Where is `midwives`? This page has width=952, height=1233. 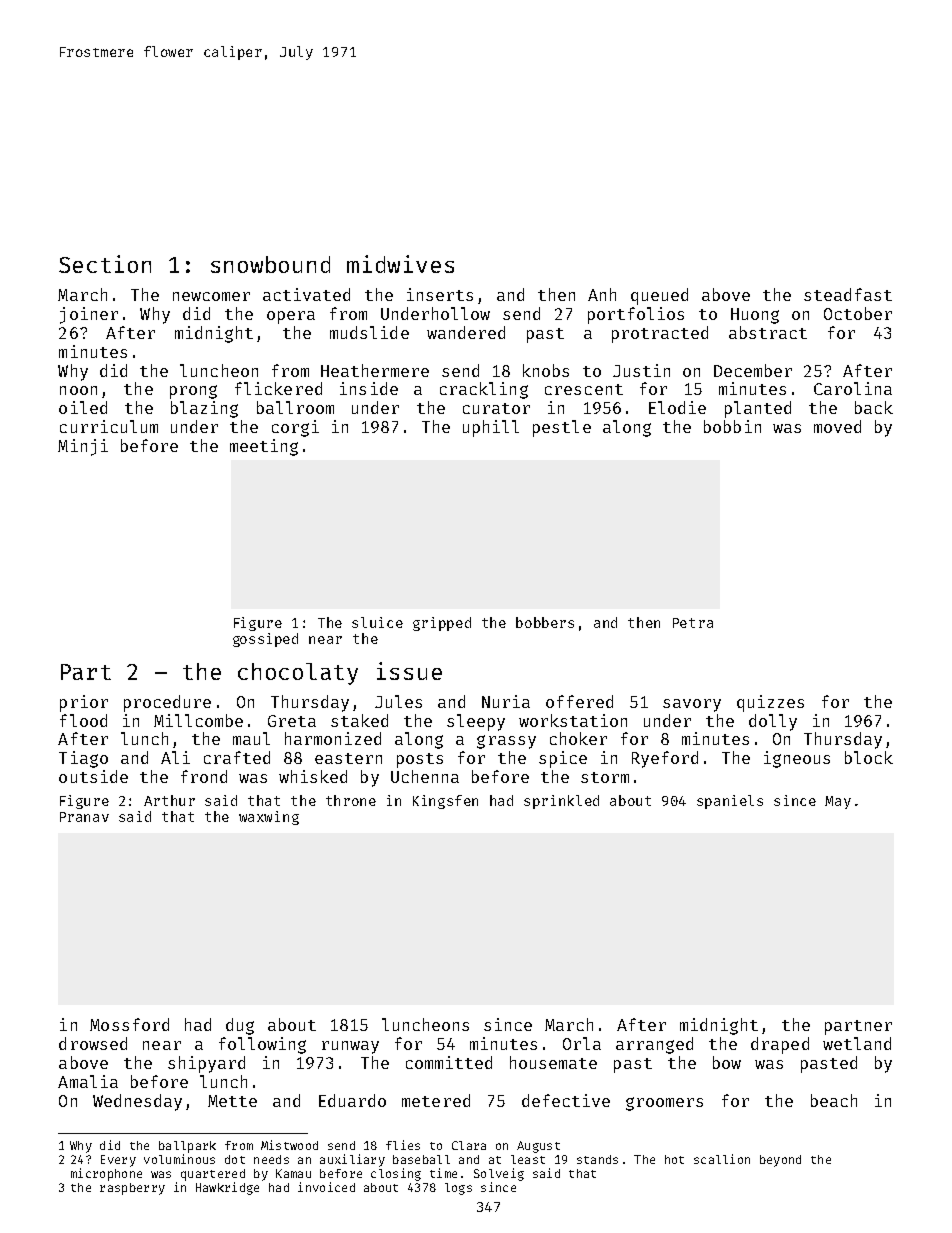
midwives is located at coordinates (400, 264).
